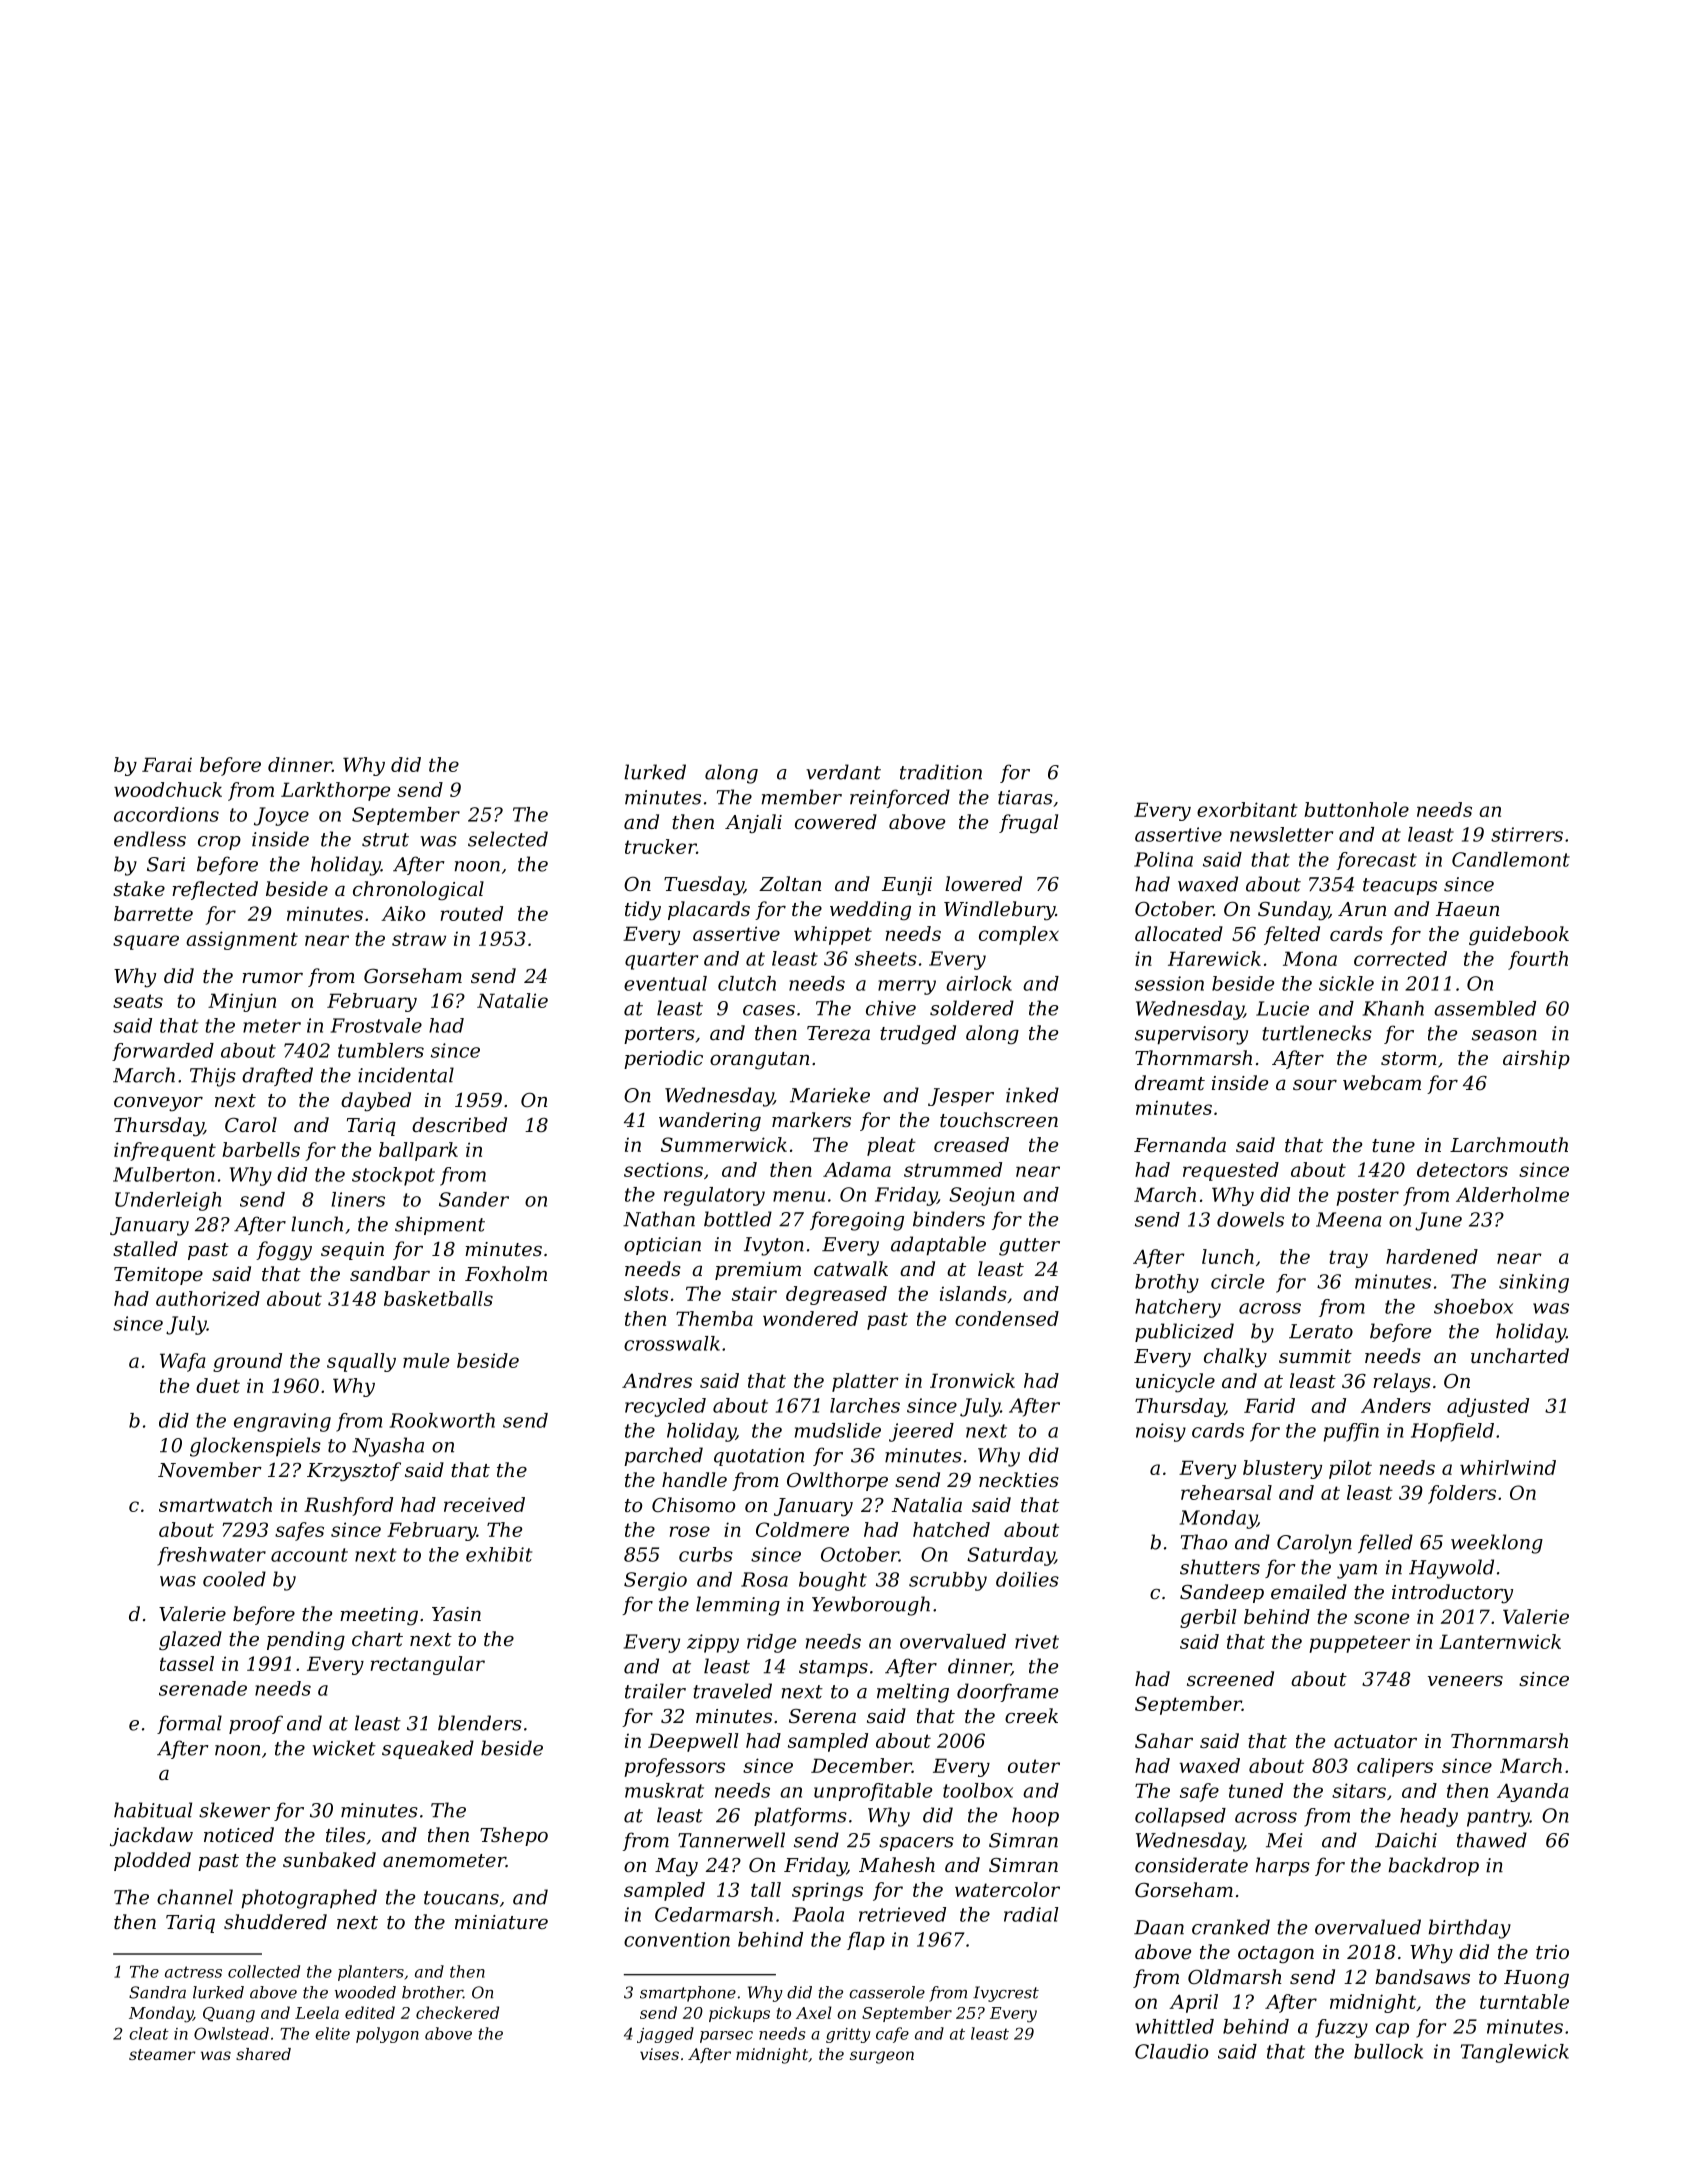 This image has width=1683, height=2178. Describe the element at coordinates (1167, 1283) in the image. I see `brothy` at that location.
